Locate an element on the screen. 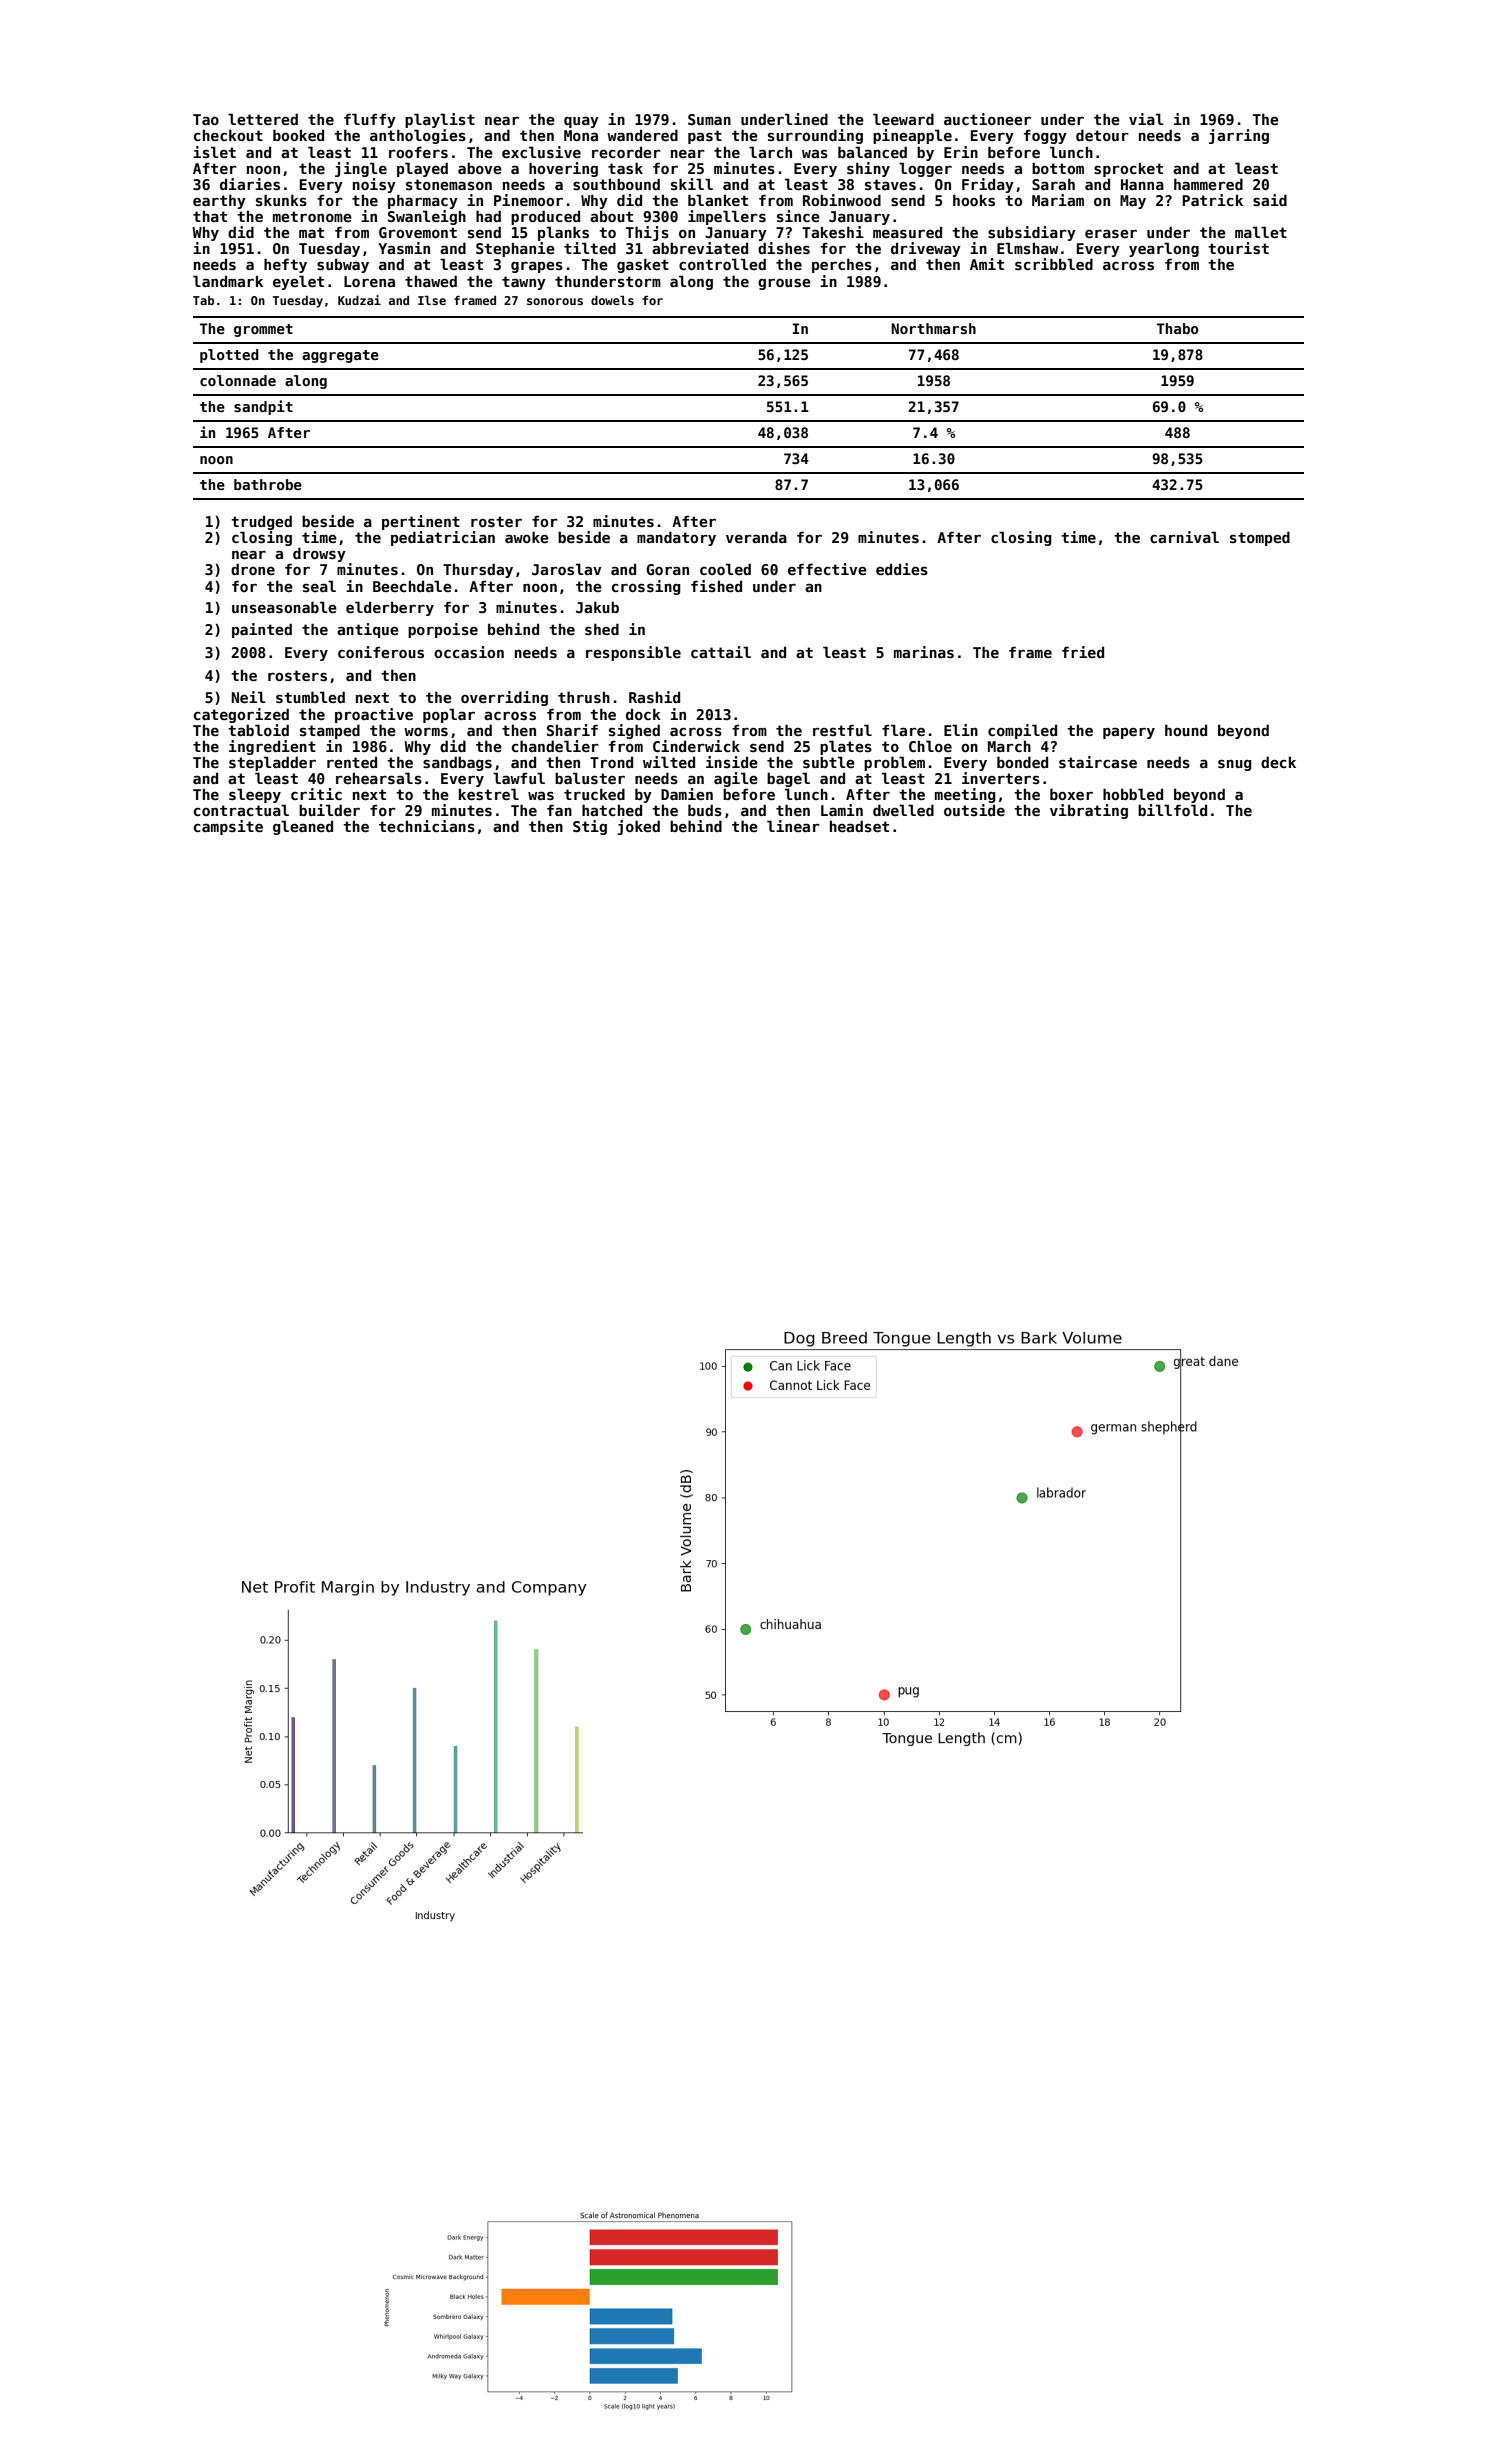 The height and width of the screenshot is (2464, 1496). outside is located at coordinates (974, 810).
